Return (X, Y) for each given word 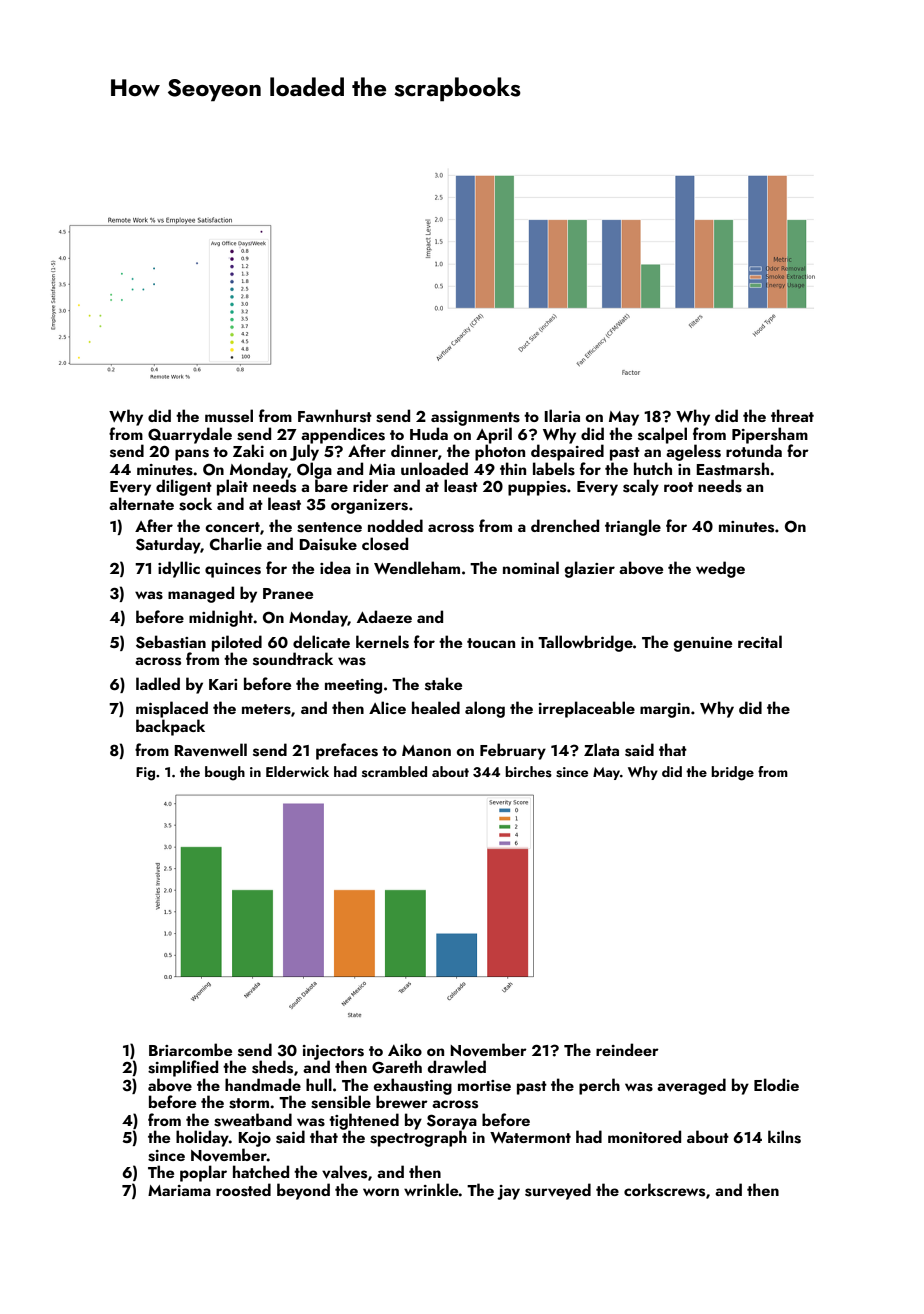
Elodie (776, 1084)
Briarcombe (190, 1049)
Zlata (601, 749)
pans (192, 455)
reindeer (627, 1049)
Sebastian (171, 642)
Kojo (254, 1139)
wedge (720, 569)
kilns (784, 1137)
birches (528, 772)
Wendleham (417, 567)
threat (792, 415)
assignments (475, 418)
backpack (170, 727)
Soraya (452, 1122)
